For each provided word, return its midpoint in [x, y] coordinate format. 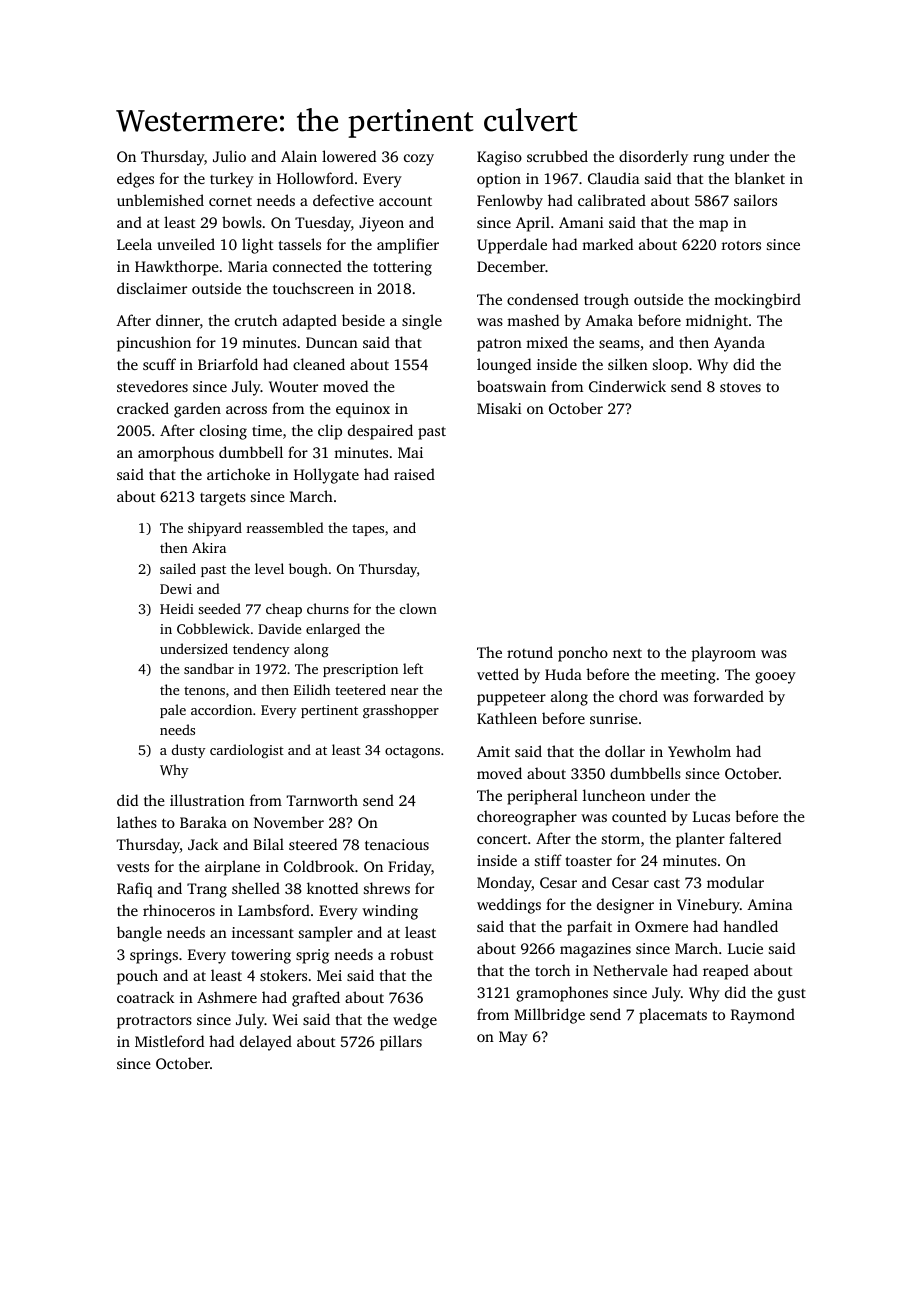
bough [308, 570]
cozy [419, 160]
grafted [316, 999]
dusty [188, 751]
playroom [724, 654]
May [513, 1038]
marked [607, 244]
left [413, 668]
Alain [299, 156]
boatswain [511, 386]
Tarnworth [322, 800]
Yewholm [699, 751]
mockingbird [757, 301]
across [246, 410]
